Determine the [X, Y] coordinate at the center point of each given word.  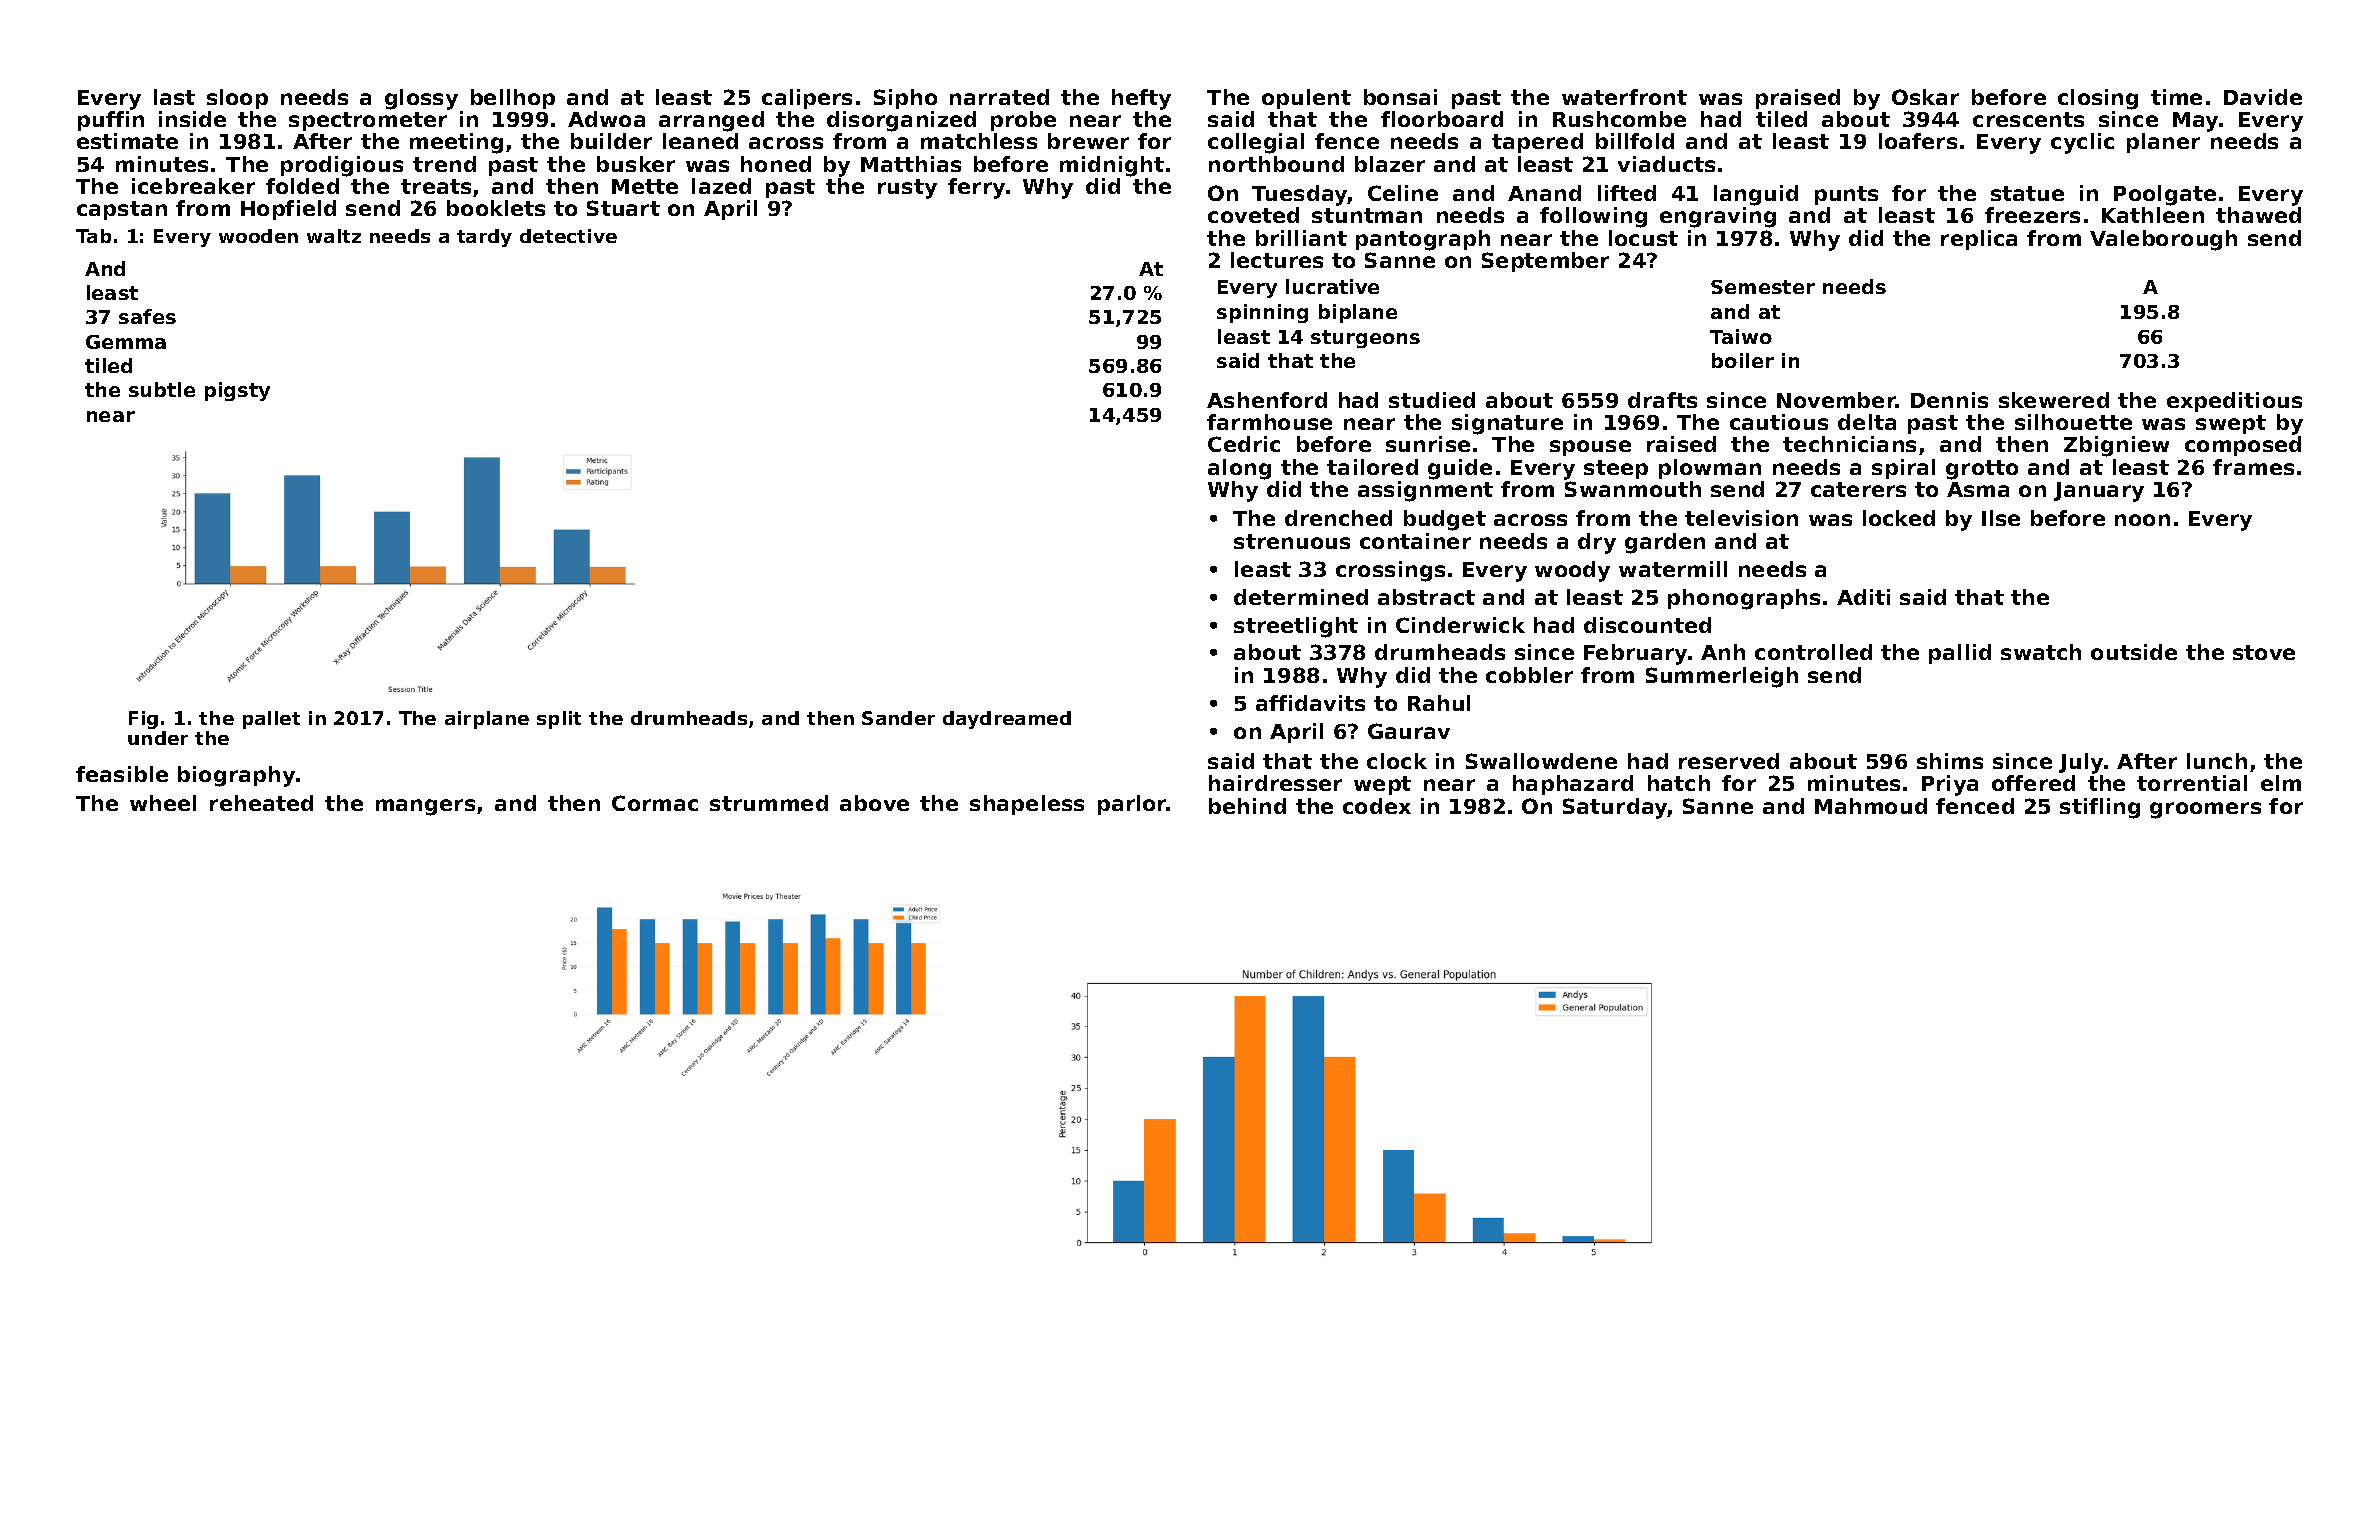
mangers [425, 807]
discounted [1647, 625]
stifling [2100, 808]
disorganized [901, 121]
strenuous [1292, 541]
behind [1247, 806]
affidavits [1310, 703]
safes [147, 316]
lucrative [1332, 286]
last [174, 97]
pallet [271, 720]
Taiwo [1741, 336]
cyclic [2082, 143]
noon [2142, 520]
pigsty [237, 391]
